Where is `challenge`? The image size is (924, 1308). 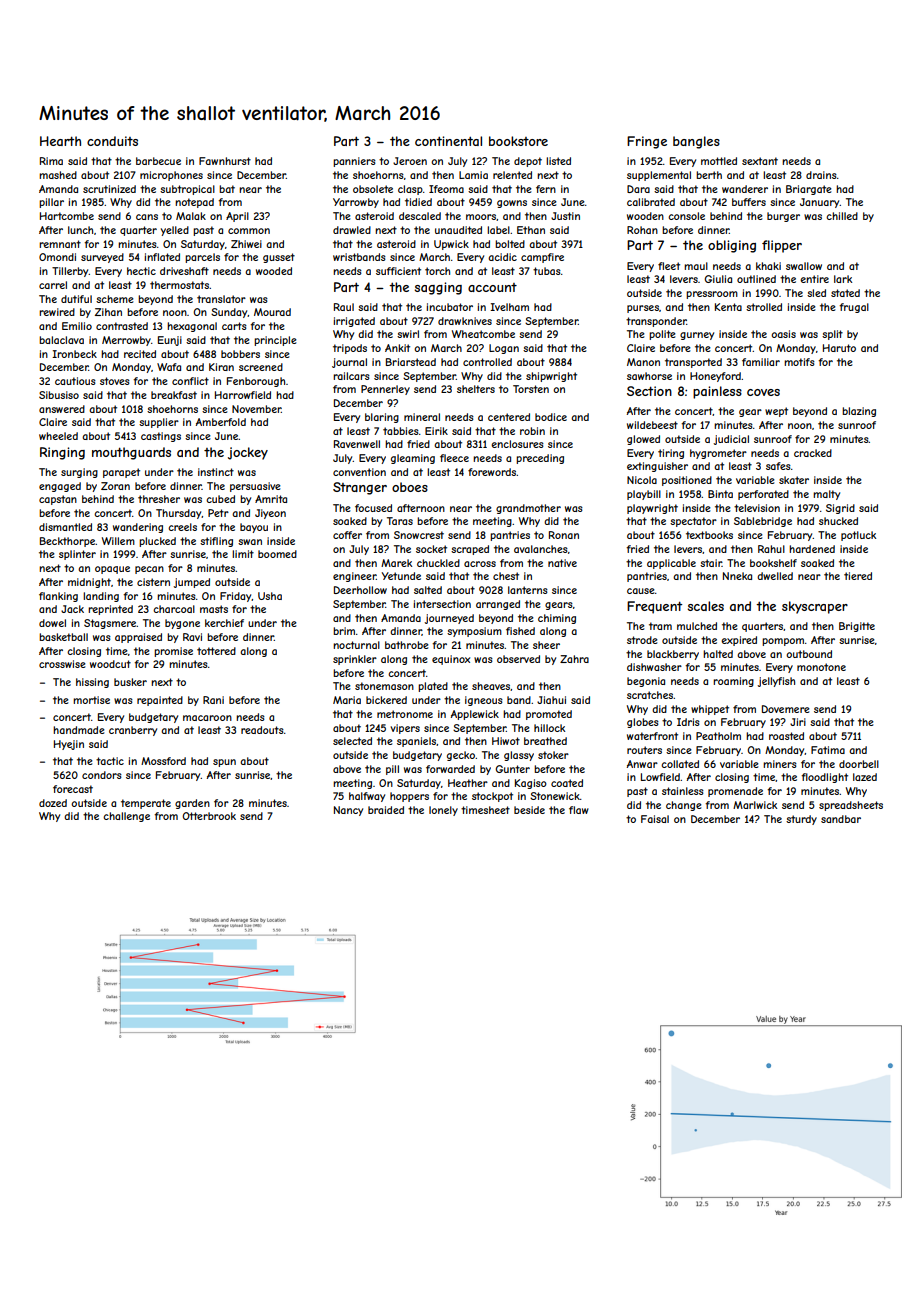 challenge is located at coordinates (126, 817).
